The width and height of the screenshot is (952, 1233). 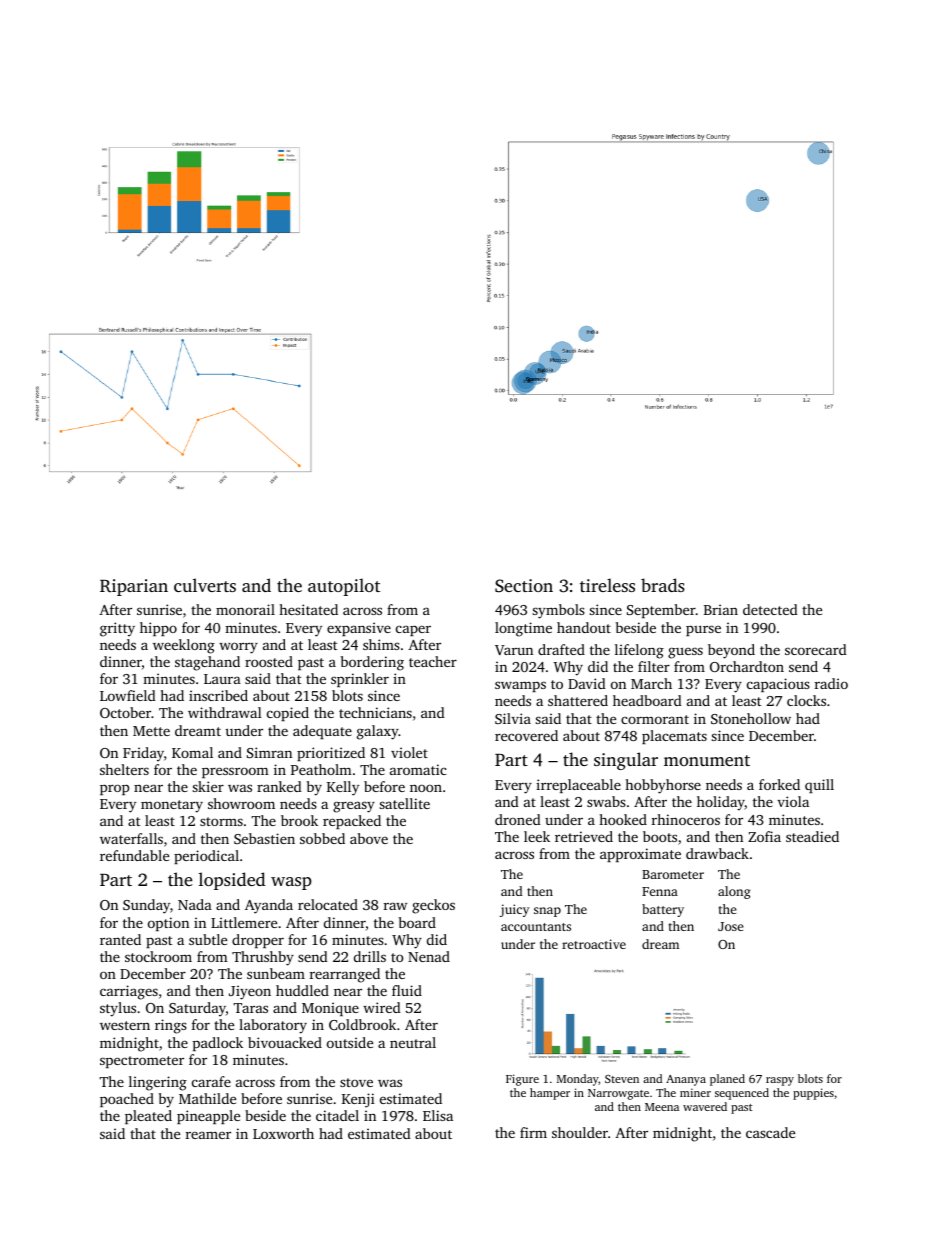 I want to click on Lowfield, so click(x=128, y=695).
